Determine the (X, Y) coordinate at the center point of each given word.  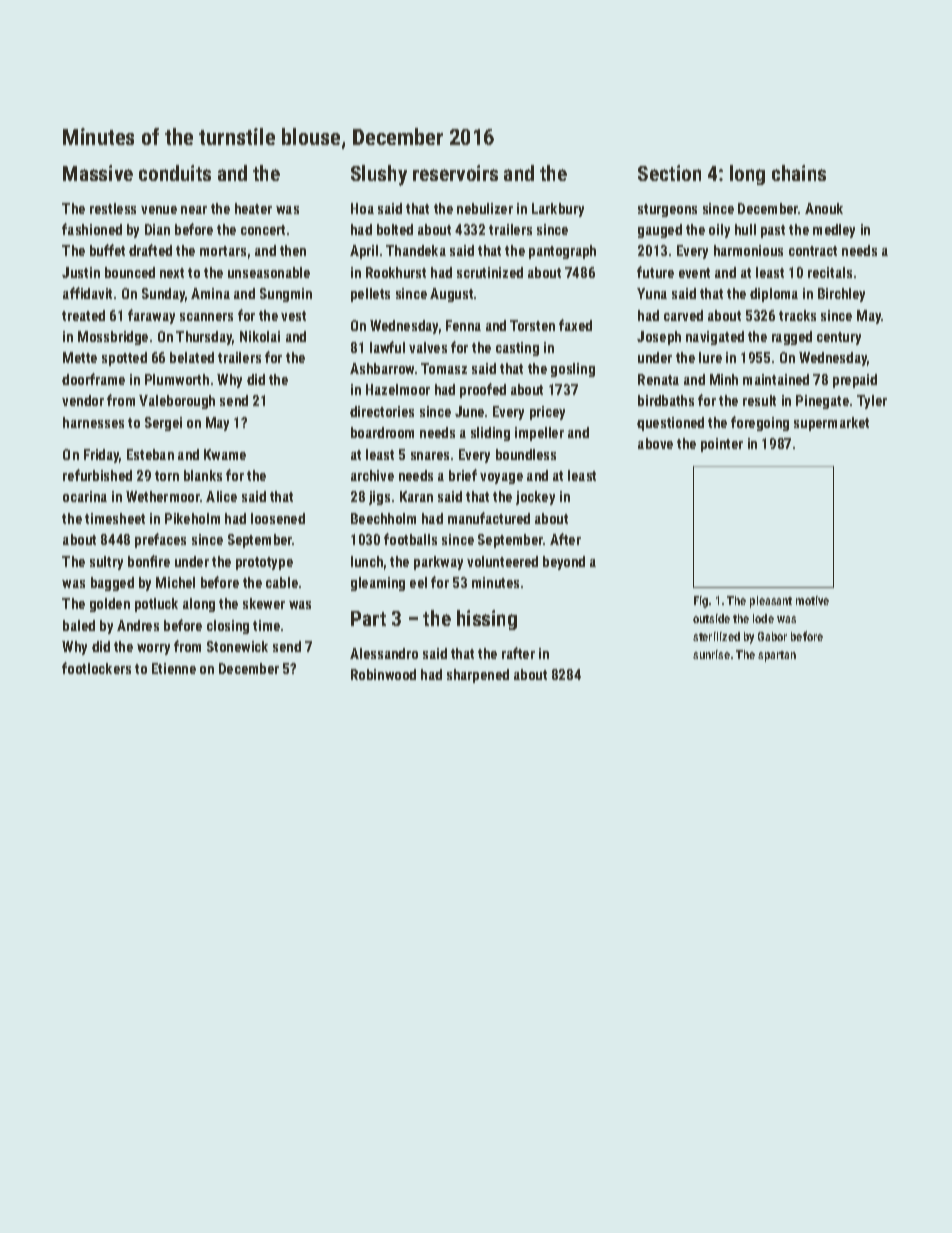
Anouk (824, 208)
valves (428, 347)
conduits (175, 173)
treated (83, 315)
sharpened (478, 676)
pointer (722, 445)
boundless (526, 454)
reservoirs (455, 173)
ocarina (85, 496)
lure (710, 357)
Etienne (174, 668)
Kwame (225, 454)
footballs (410, 539)
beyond (564, 563)
